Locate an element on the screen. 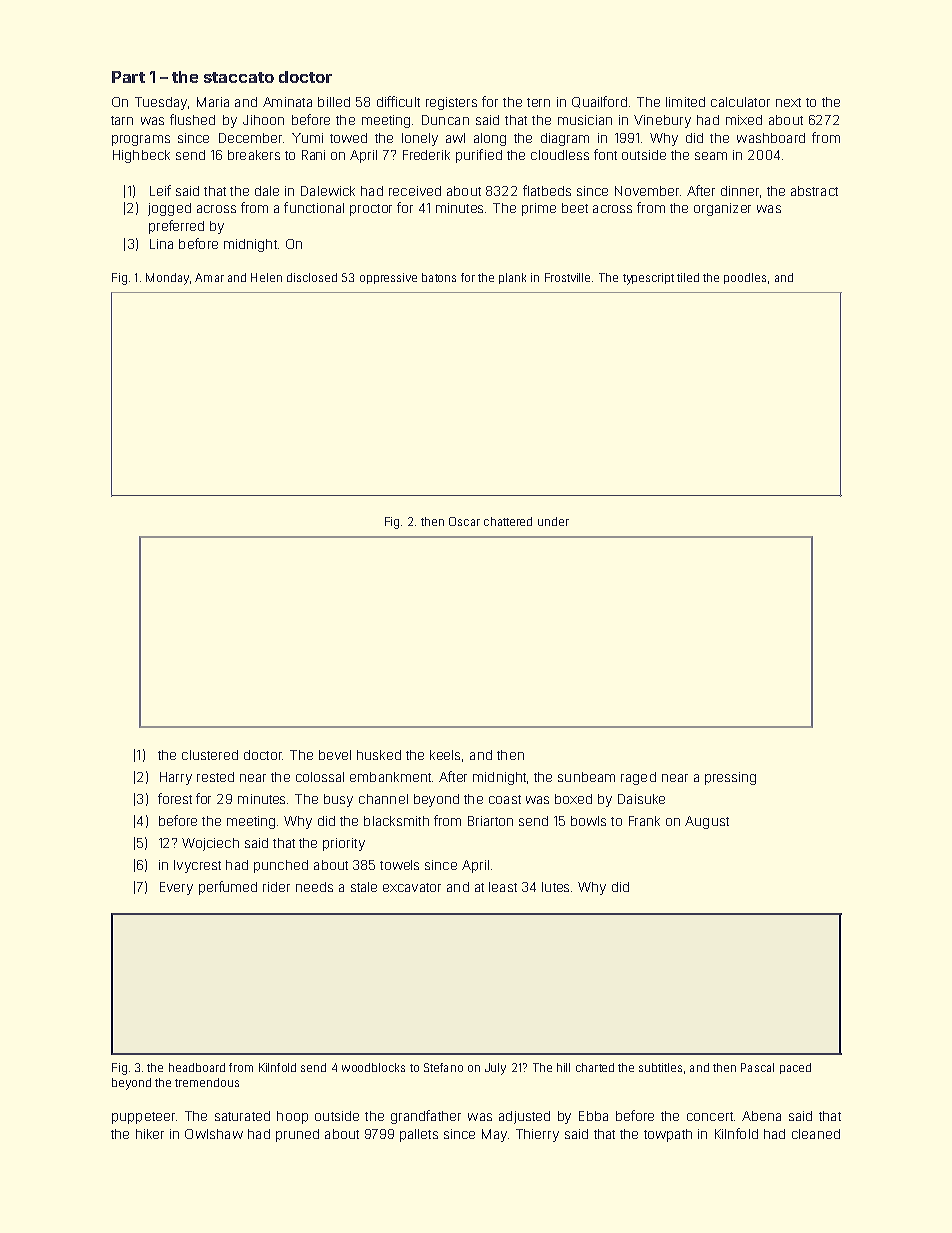 The image size is (952, 1233). calculator is located at coordinates (740, 102).
